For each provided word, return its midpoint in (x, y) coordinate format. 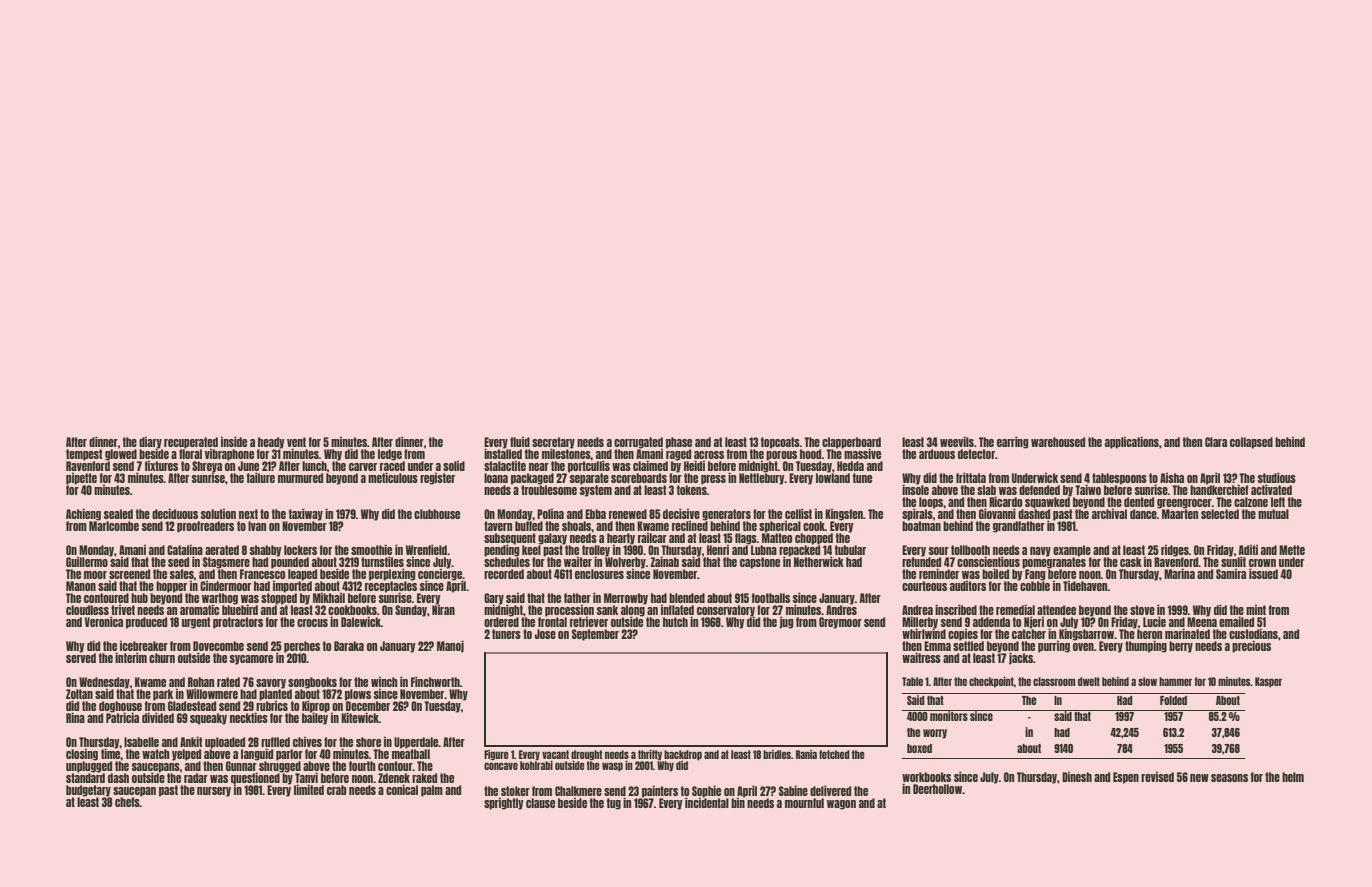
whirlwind (924, 634)
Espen (1126, 778)
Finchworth (435, 681)
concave (501, 766)
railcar (652, 538)
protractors (238, 623)
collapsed (1251, 443)
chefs (127, 802)
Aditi (1248, 550)
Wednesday (104, 683)
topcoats (780, 443)
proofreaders (205, 527)
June (248, 466)
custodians (1253, 633)
